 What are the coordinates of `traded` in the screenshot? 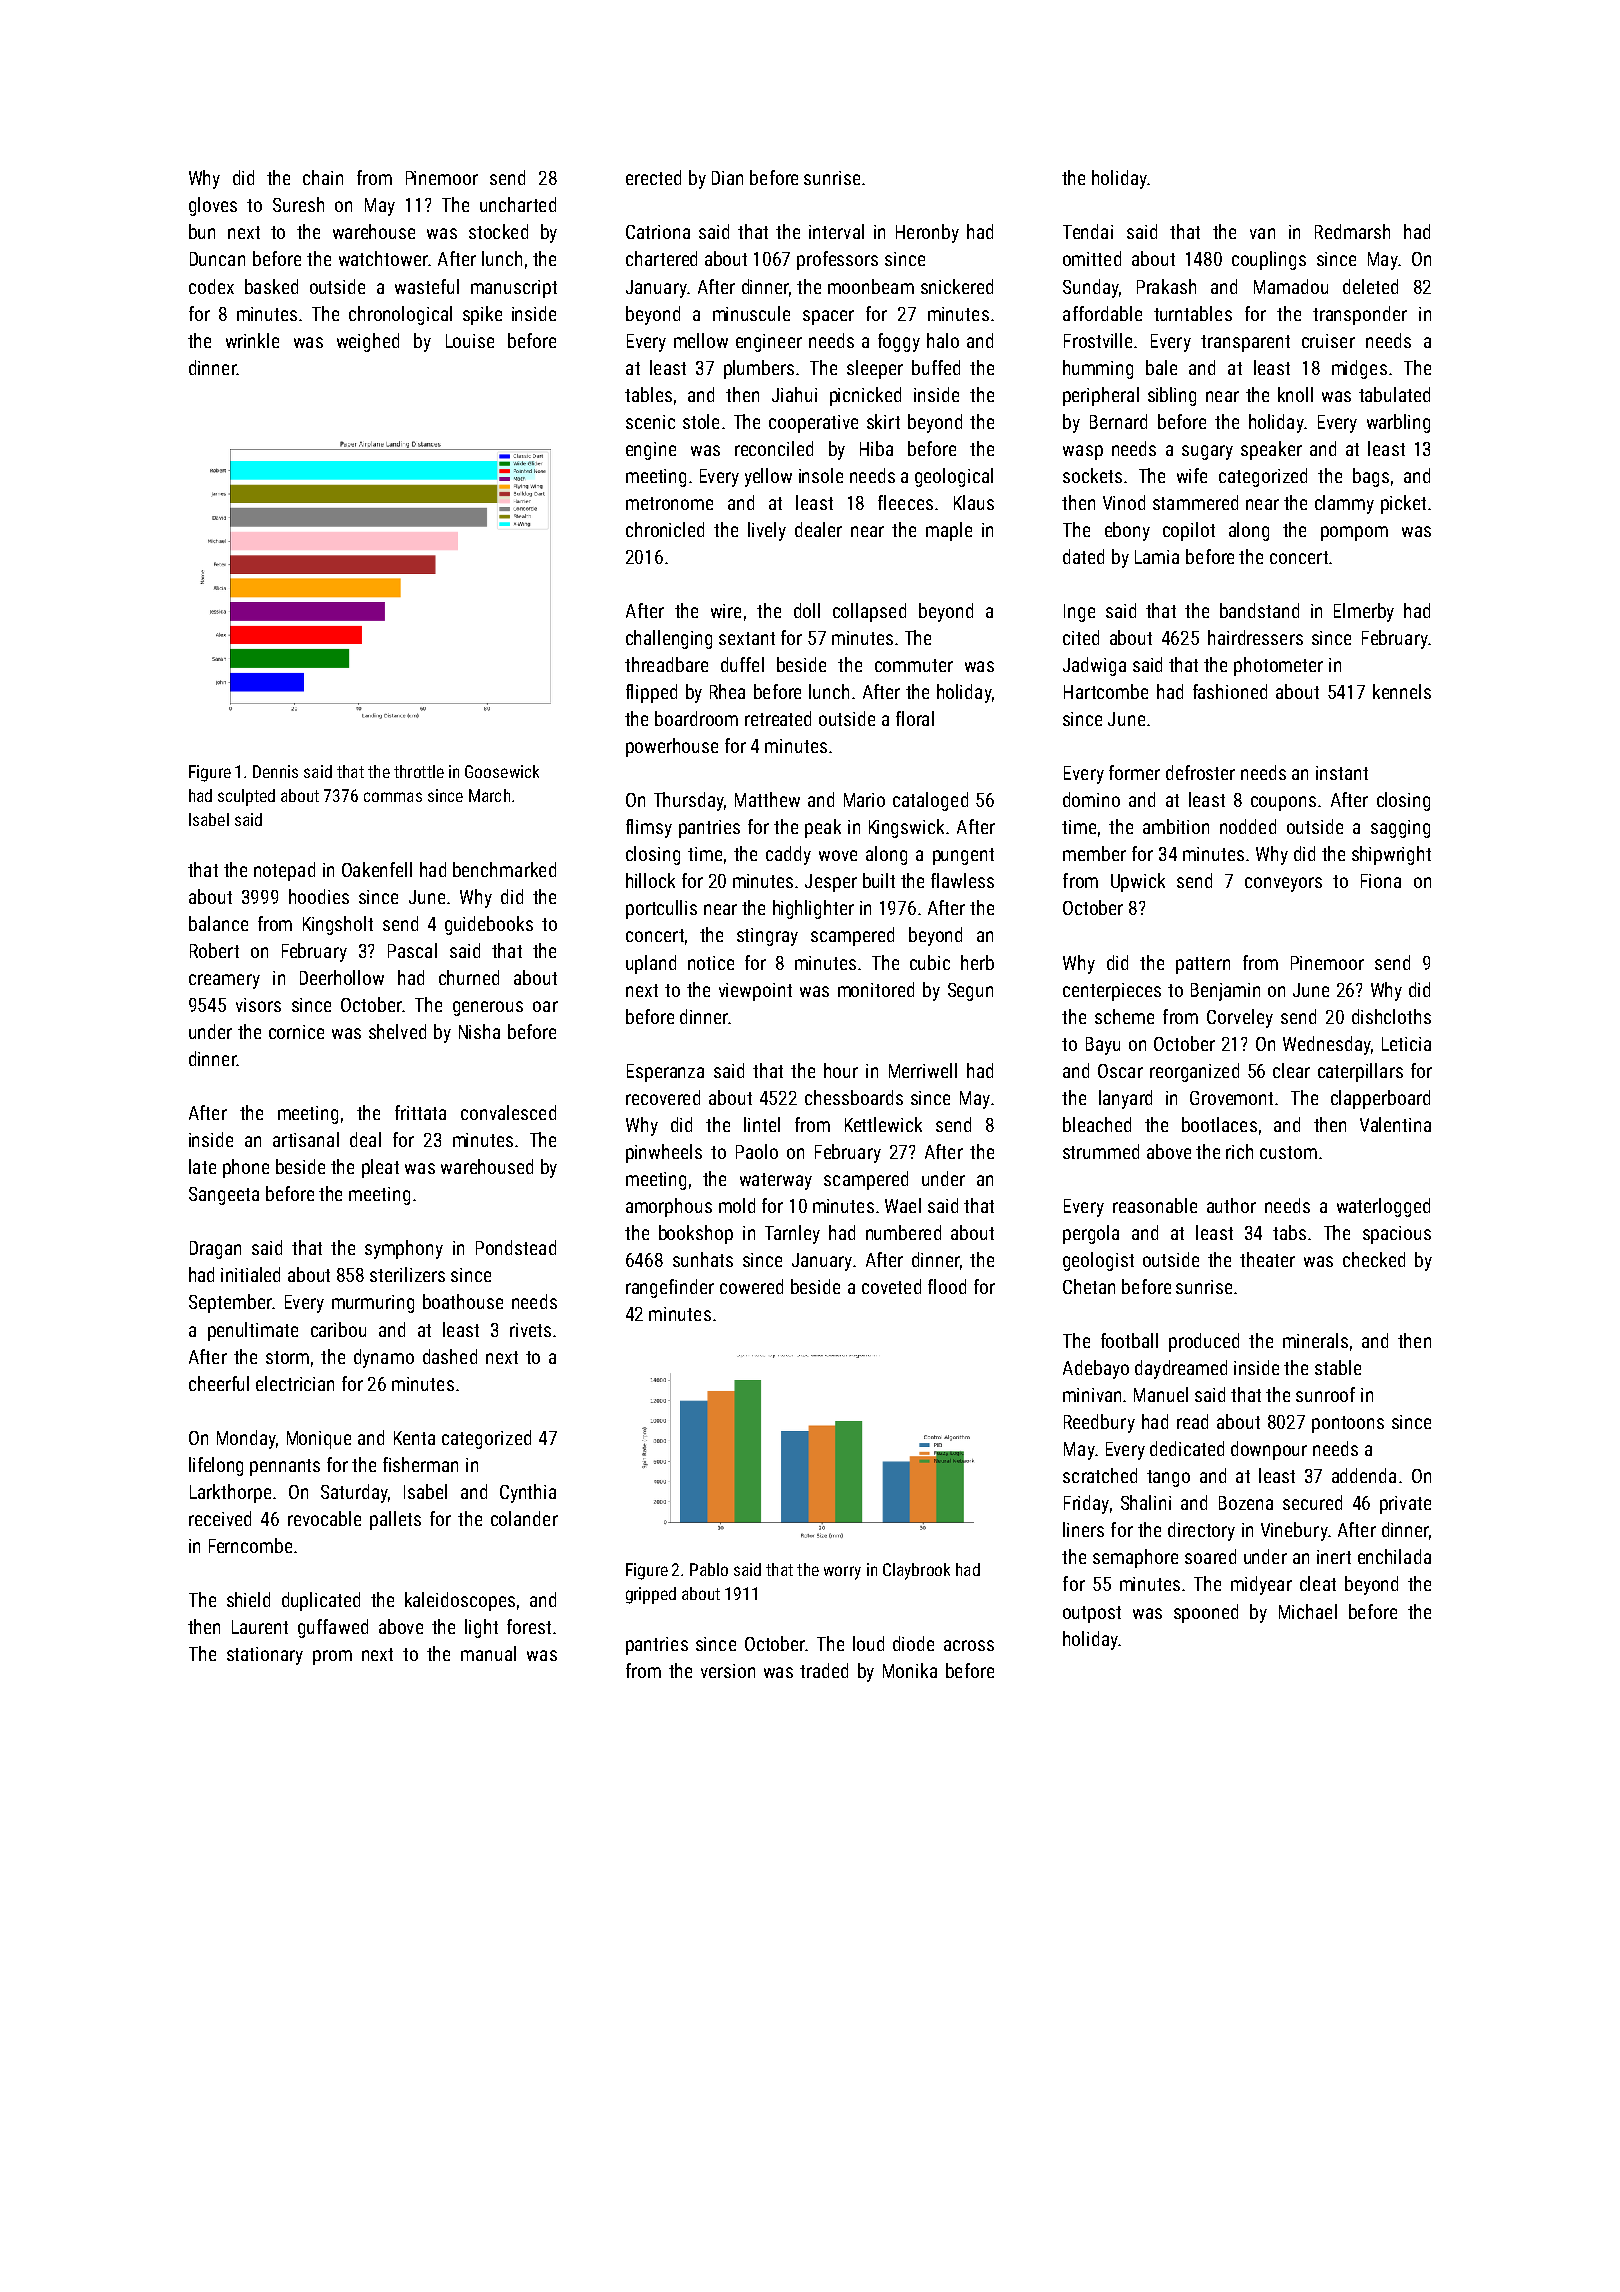 It's located at (824, 1670).
